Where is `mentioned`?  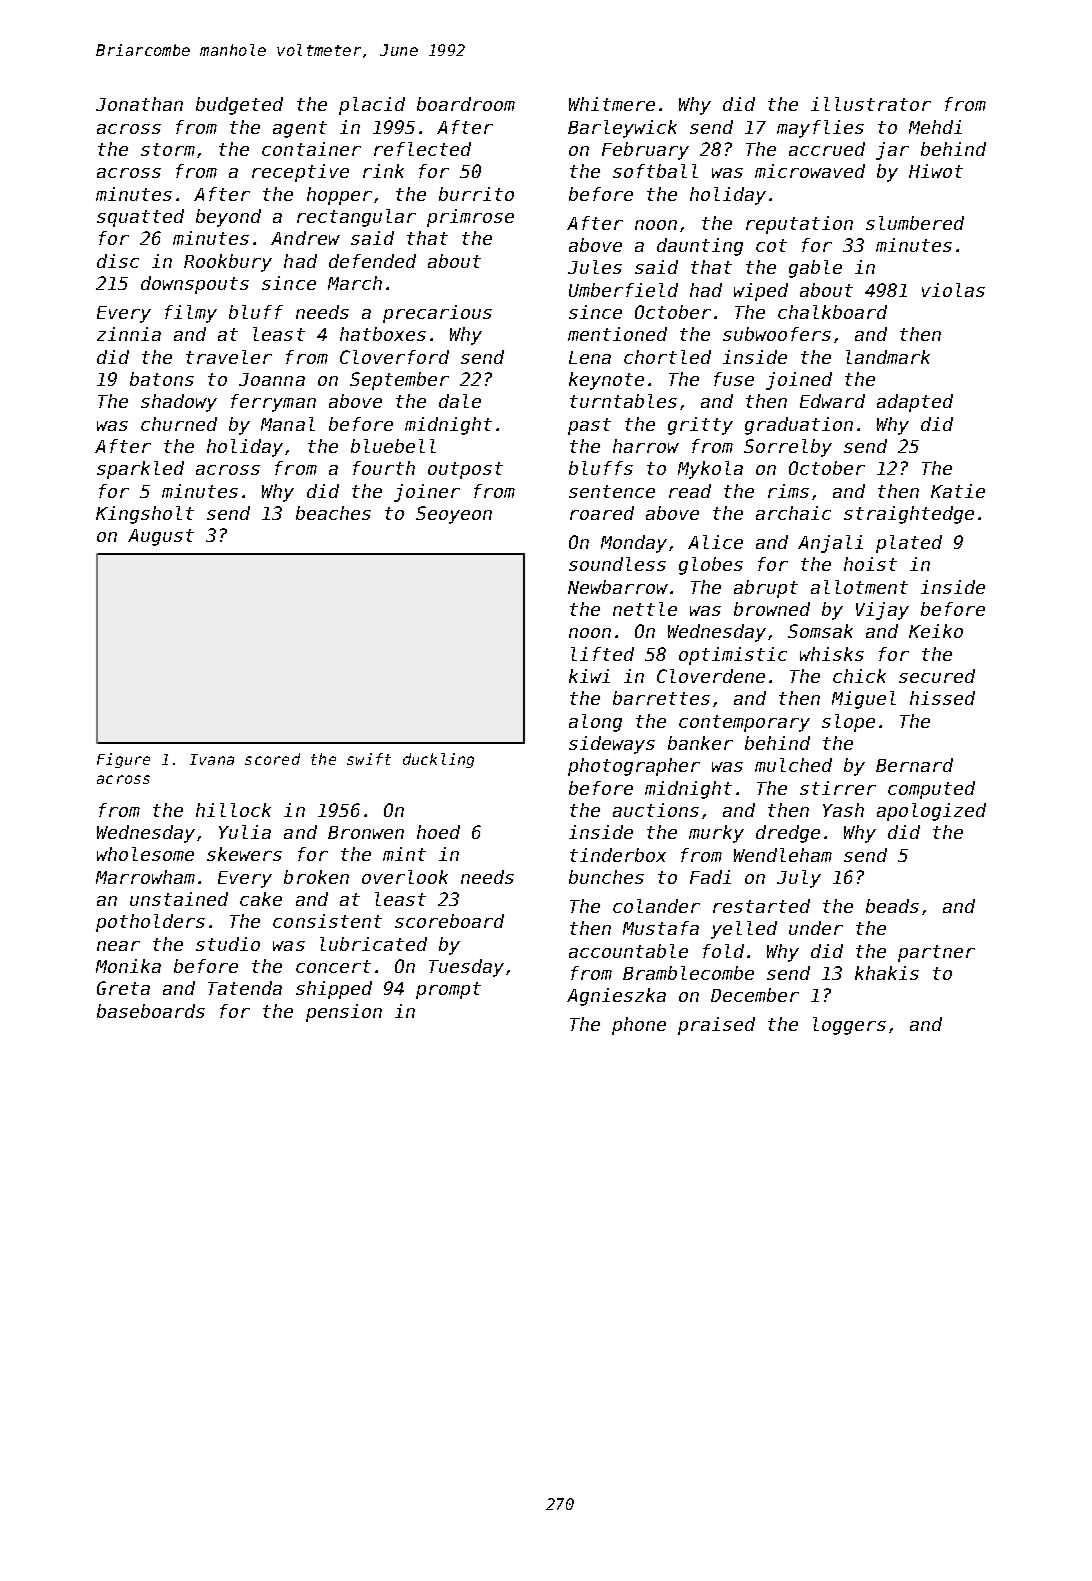
mentioned is located at coordinates (617, 334).
